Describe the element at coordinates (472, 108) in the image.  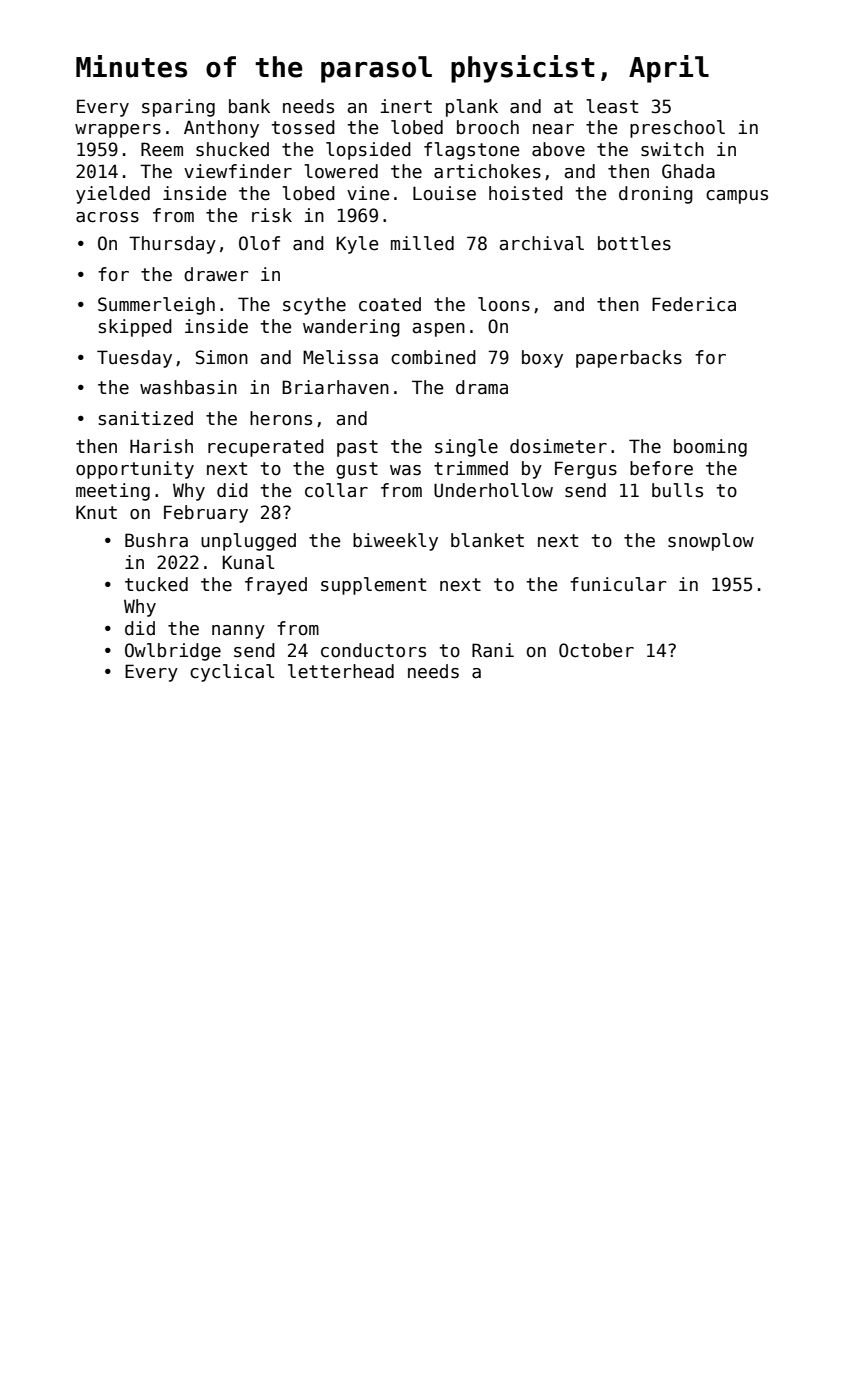
I see `plank` at that location.
